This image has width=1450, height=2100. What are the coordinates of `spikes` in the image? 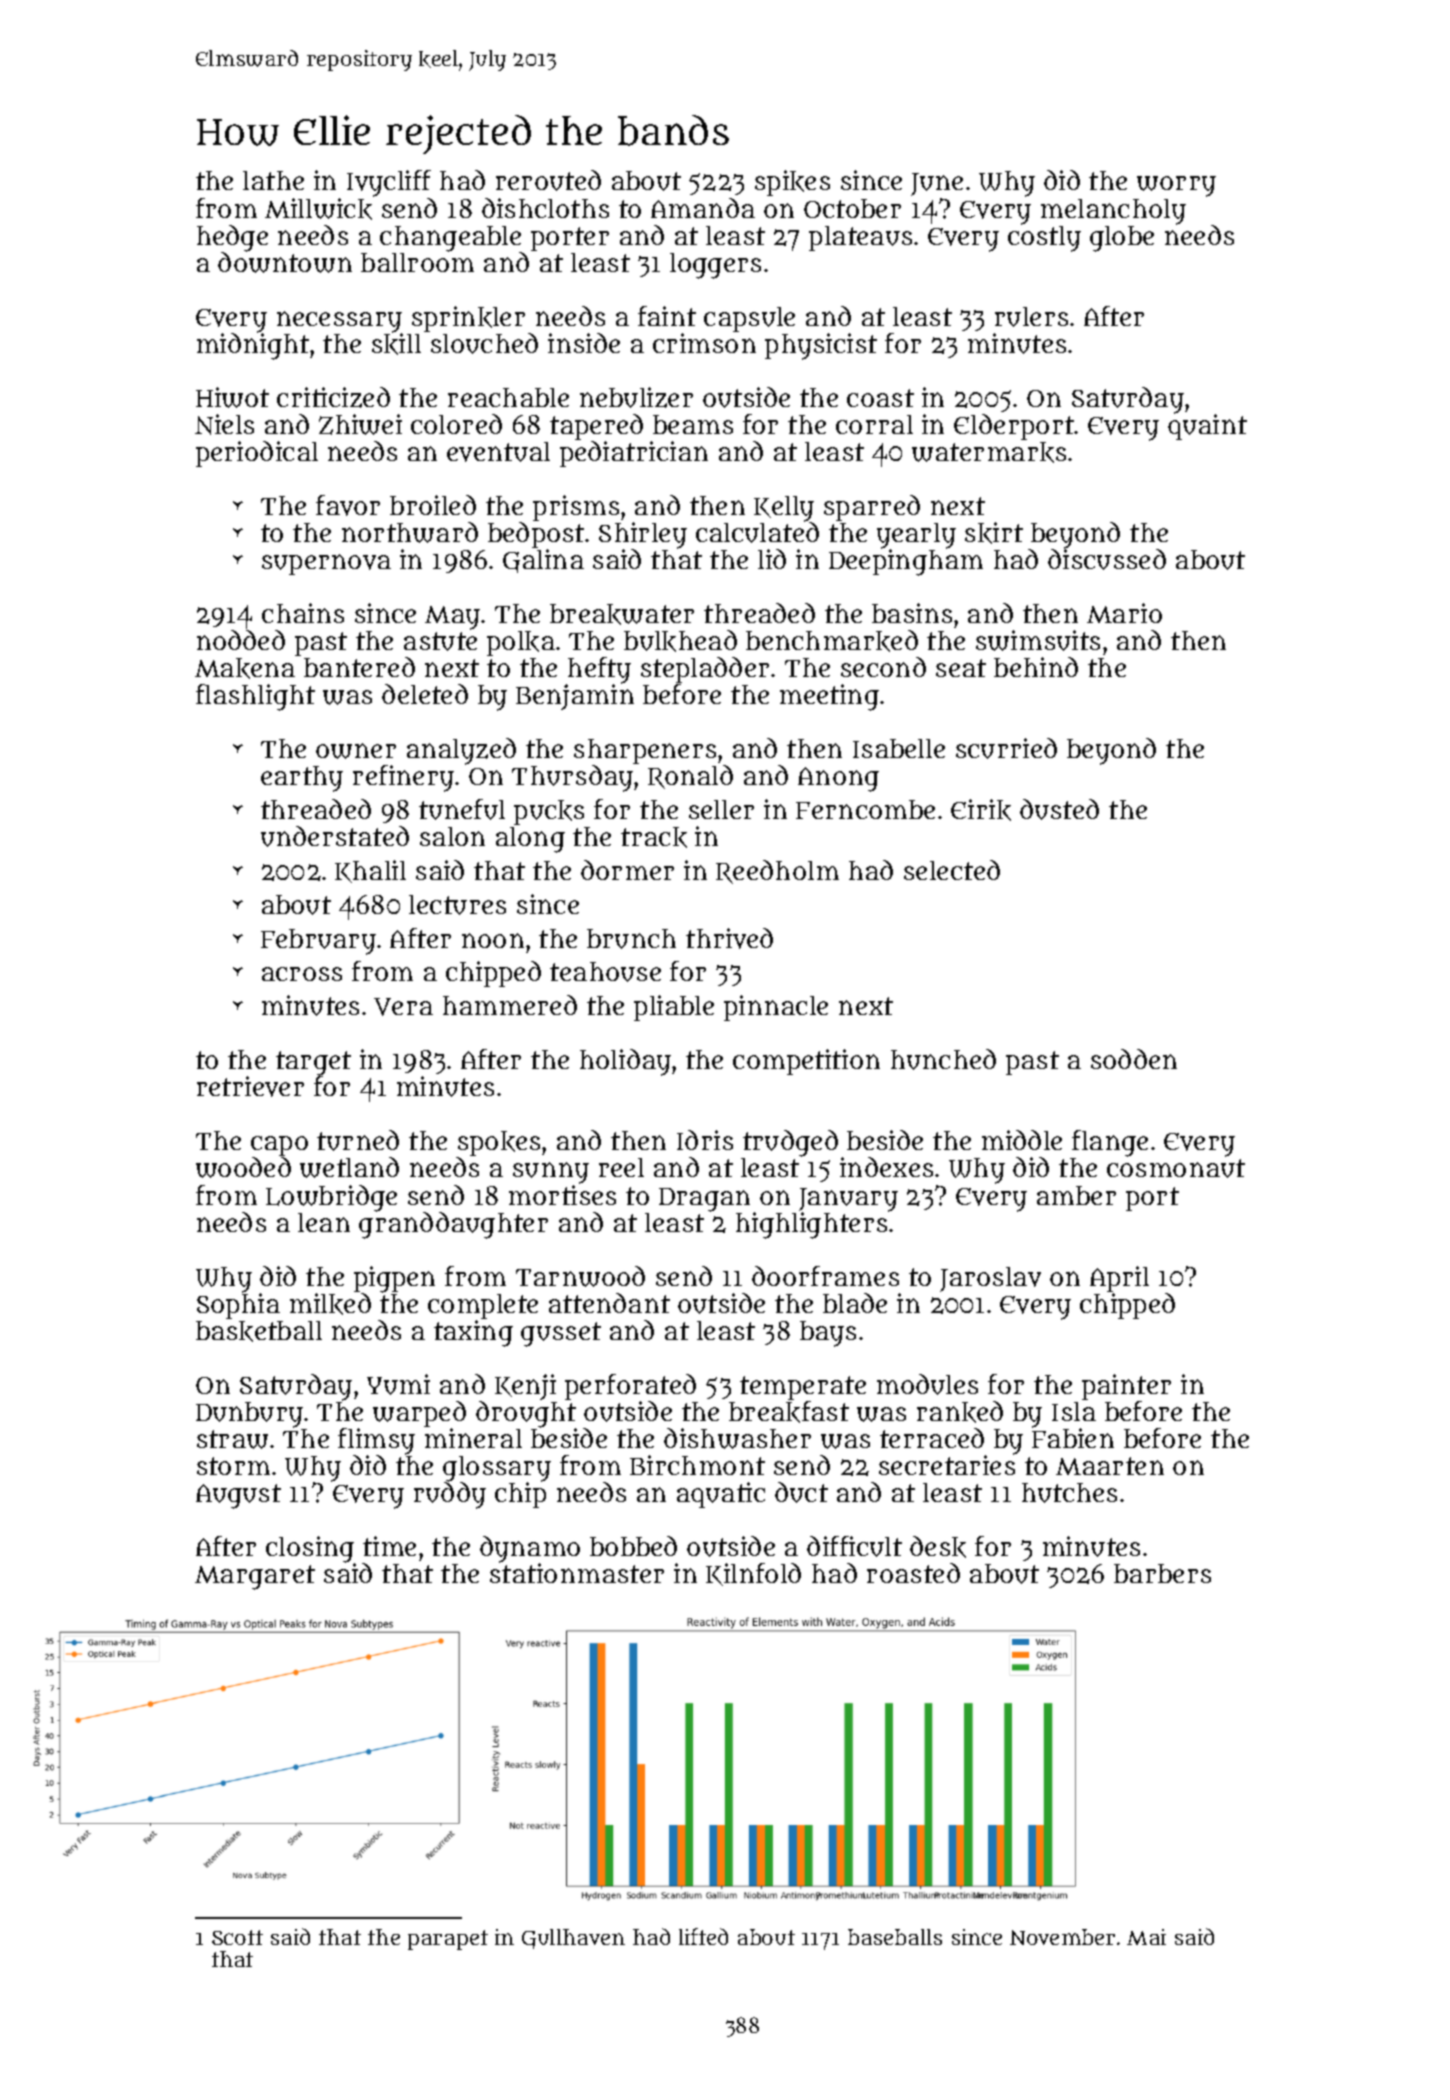 It's located at (792, 183).
